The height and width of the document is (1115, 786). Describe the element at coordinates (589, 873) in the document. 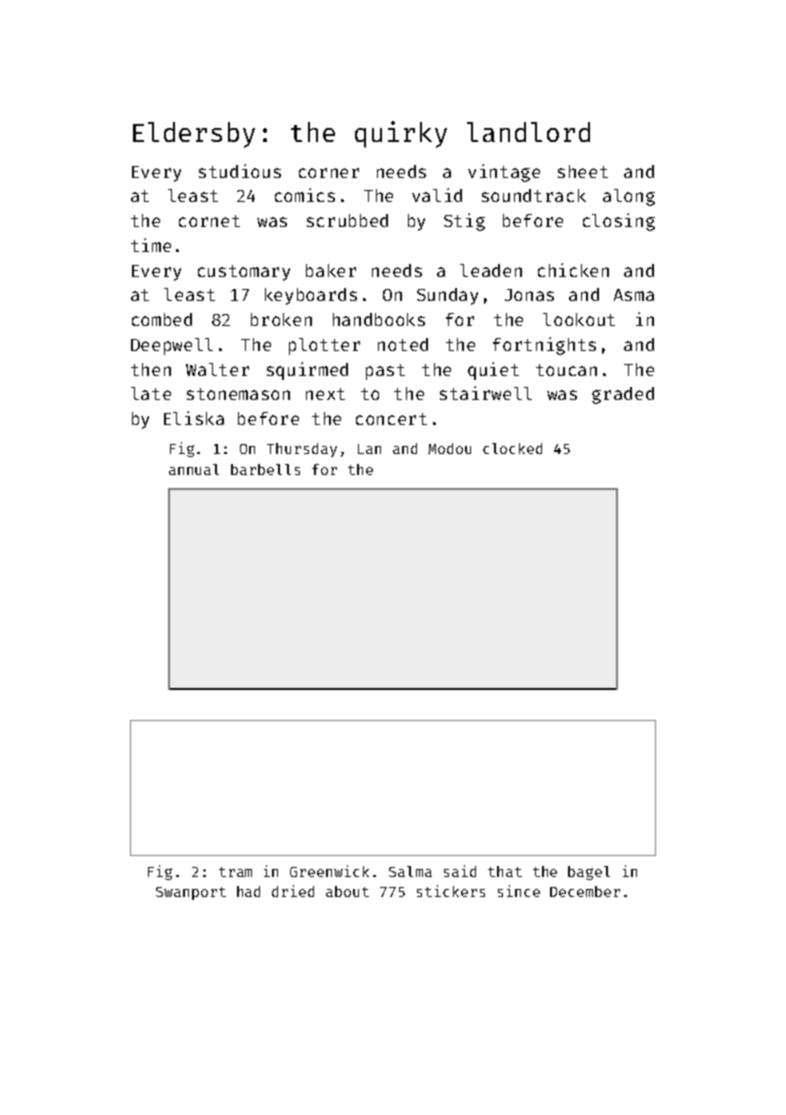

I see `bagel` at that location.
